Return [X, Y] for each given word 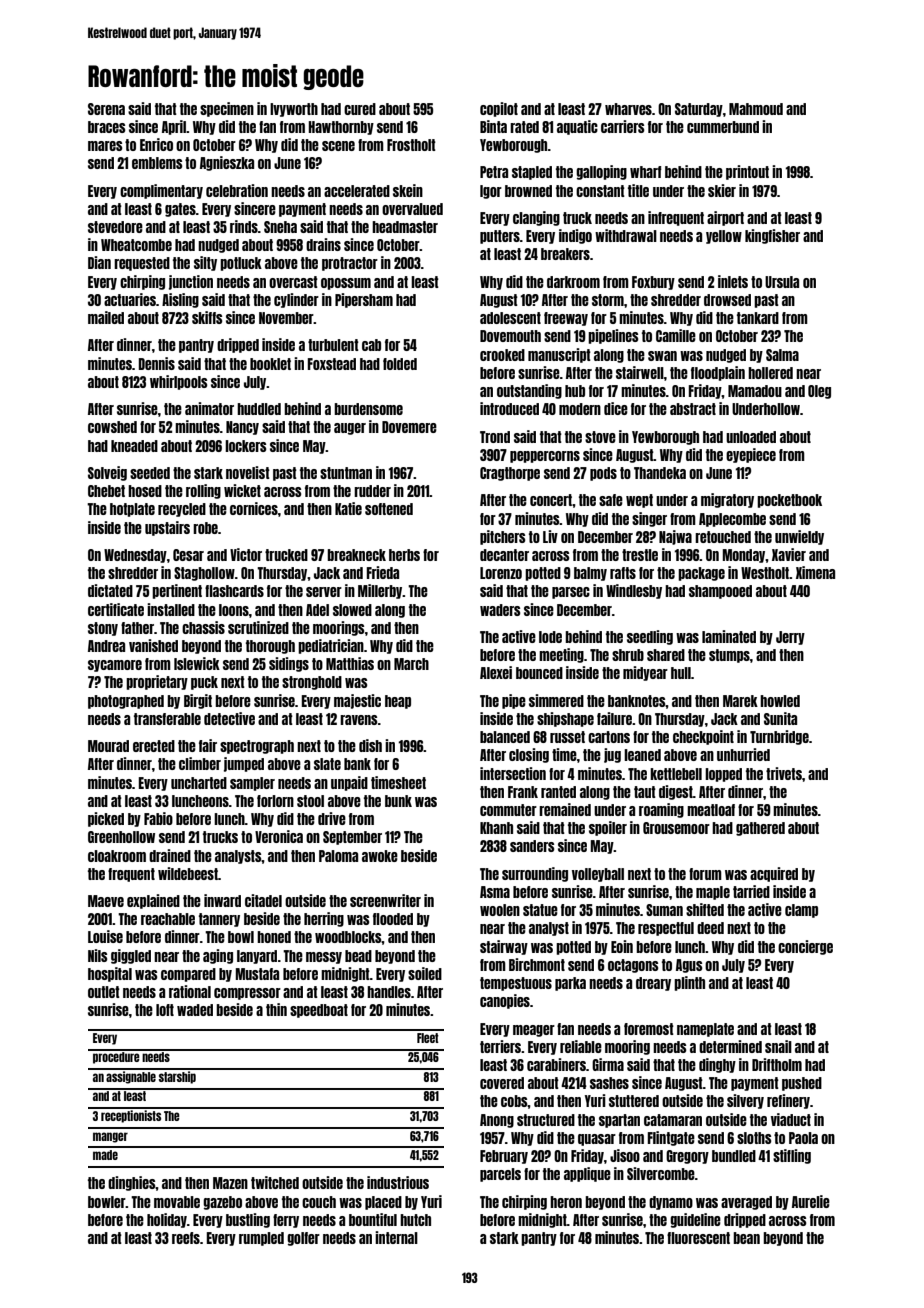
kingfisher [772, 236]
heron [566, 1202]
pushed [802, 1084]
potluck [241, 264]
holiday [167, 1220]
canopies [505, 1001]
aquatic [577, 127]
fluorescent [698, 1238]
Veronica [279, 836]
